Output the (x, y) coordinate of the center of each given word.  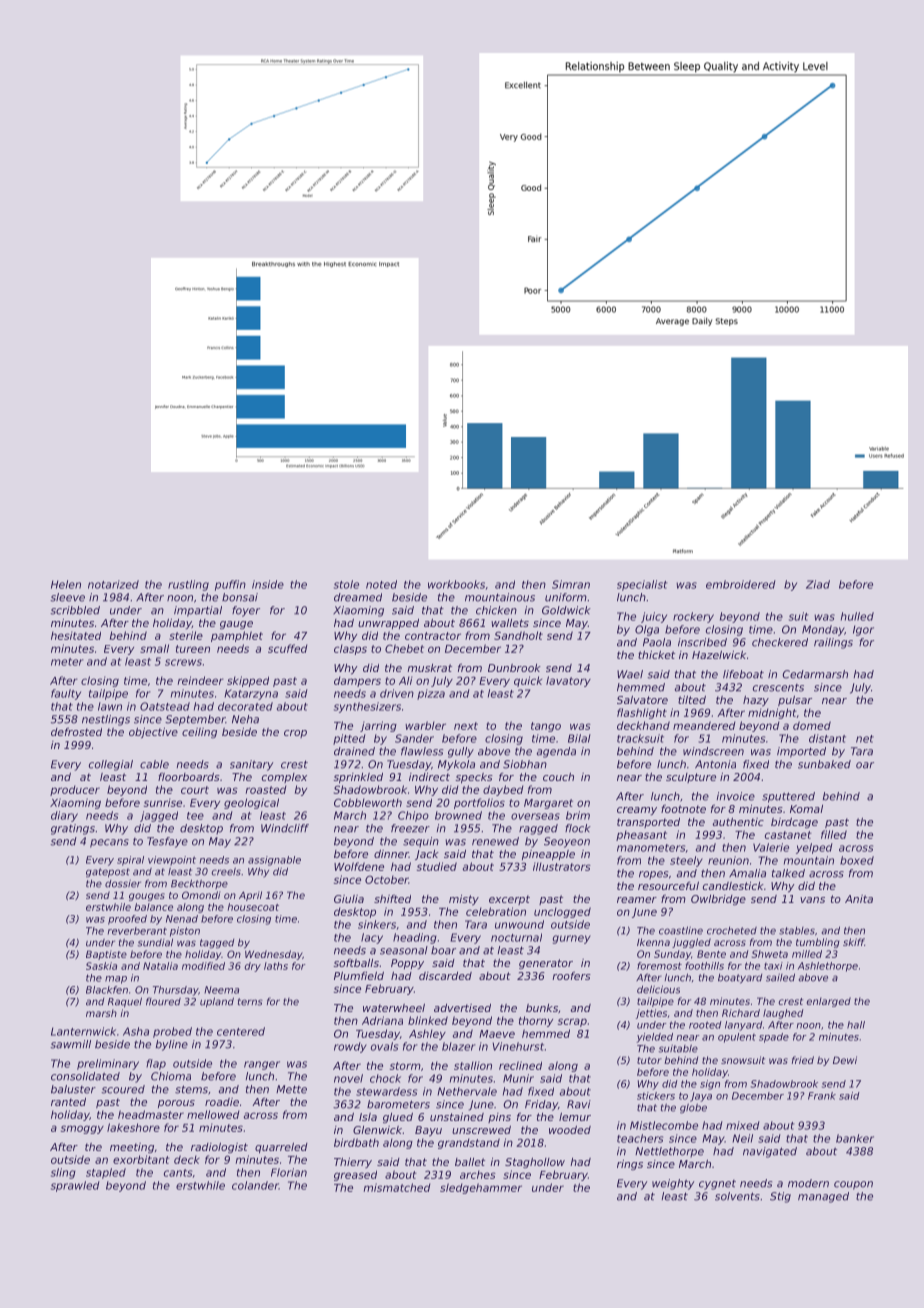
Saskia (101, 966)
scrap (572, 1022)
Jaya (701, 1097)
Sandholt (518, 635)
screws (183, 662)
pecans (109, 843)
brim (578, 815)
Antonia (715, 764)
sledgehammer (481, 1188)
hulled (857, 616)
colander (255, 1185)
